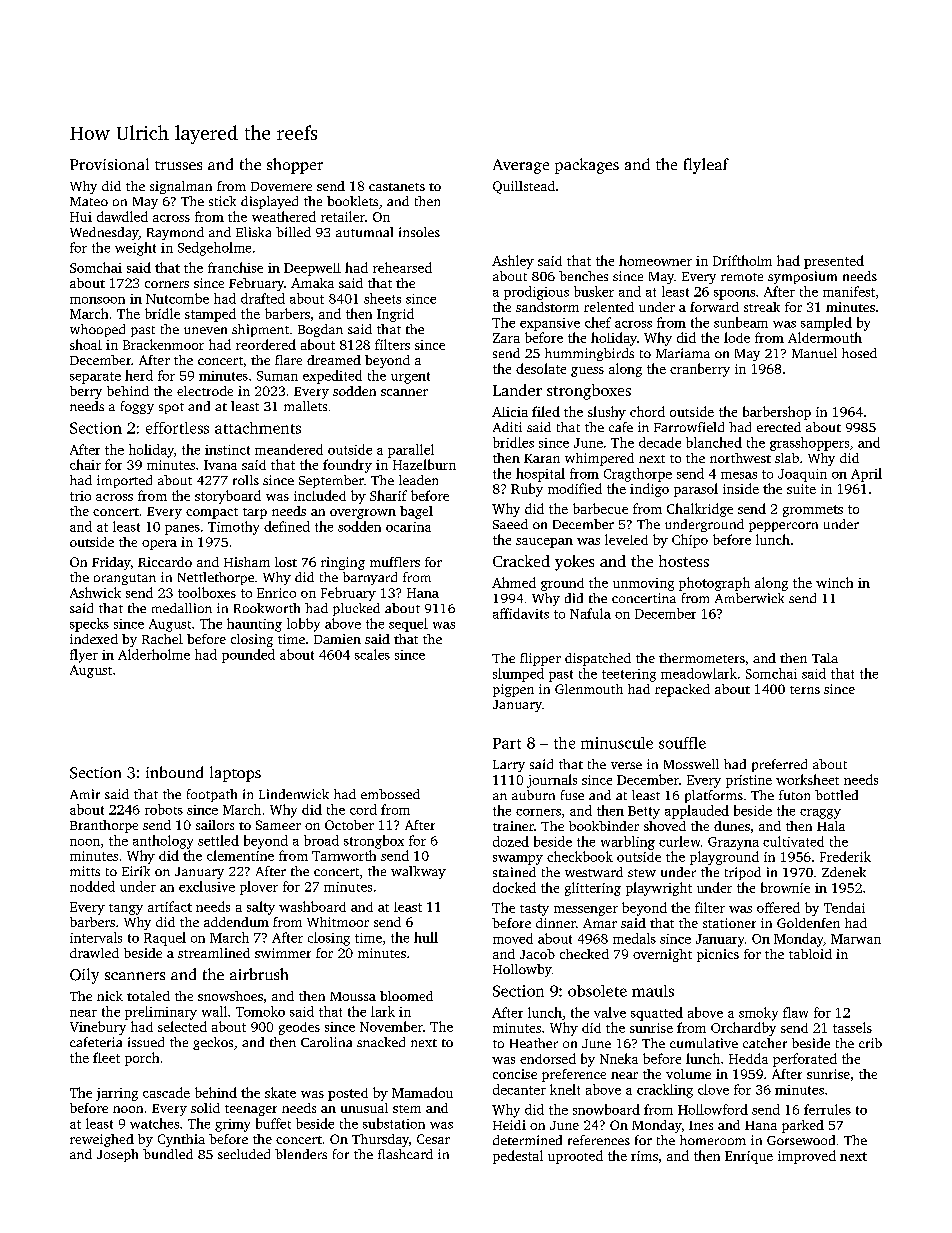 The height and width of the document is (1233, 952). Describe the element at coordinates (587, 372) in the document. I see `guess` at that location.
